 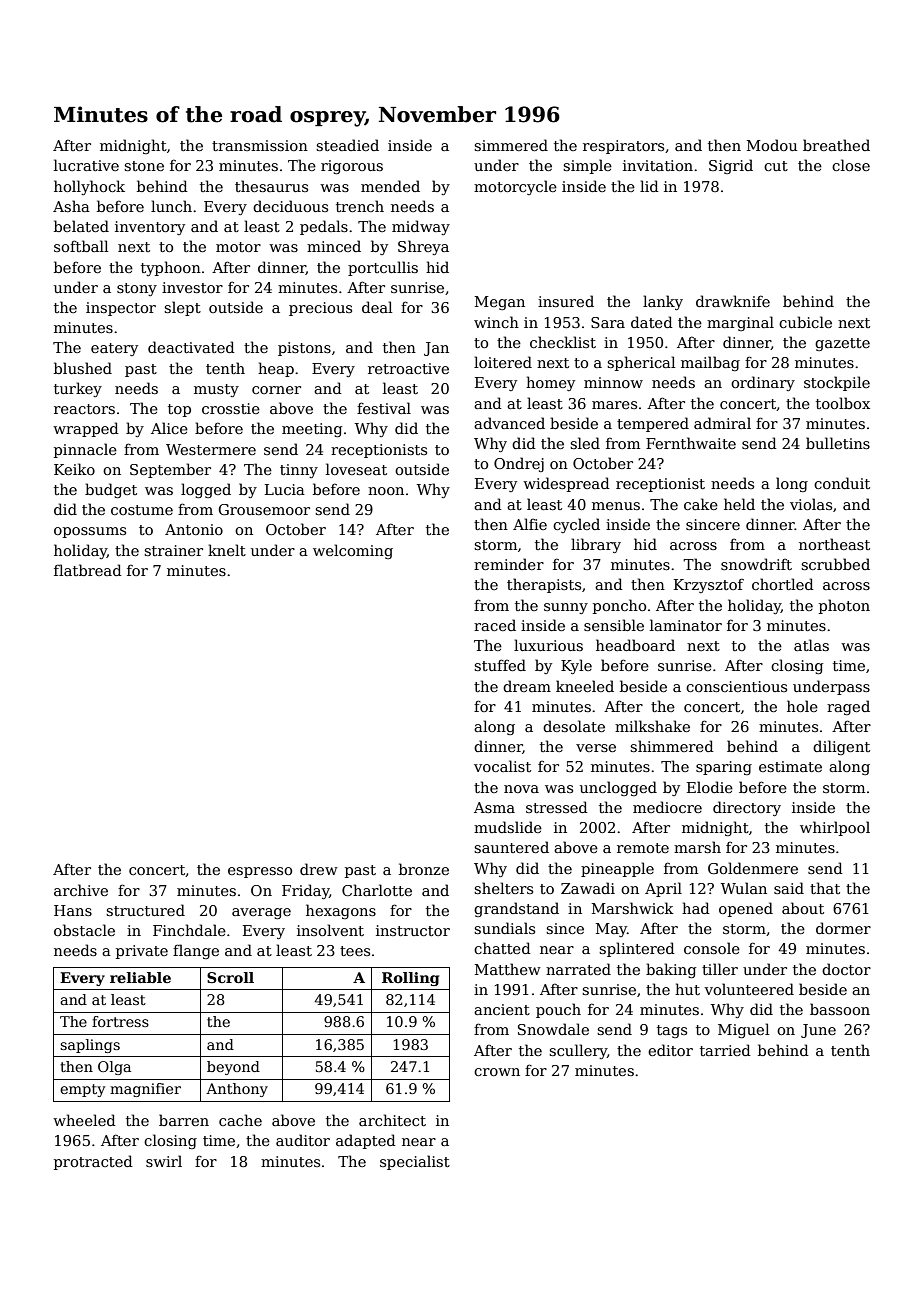 What do you see at coordinates (144, 166) in the document?
I see `stone` at bounding box center [144, 166].
